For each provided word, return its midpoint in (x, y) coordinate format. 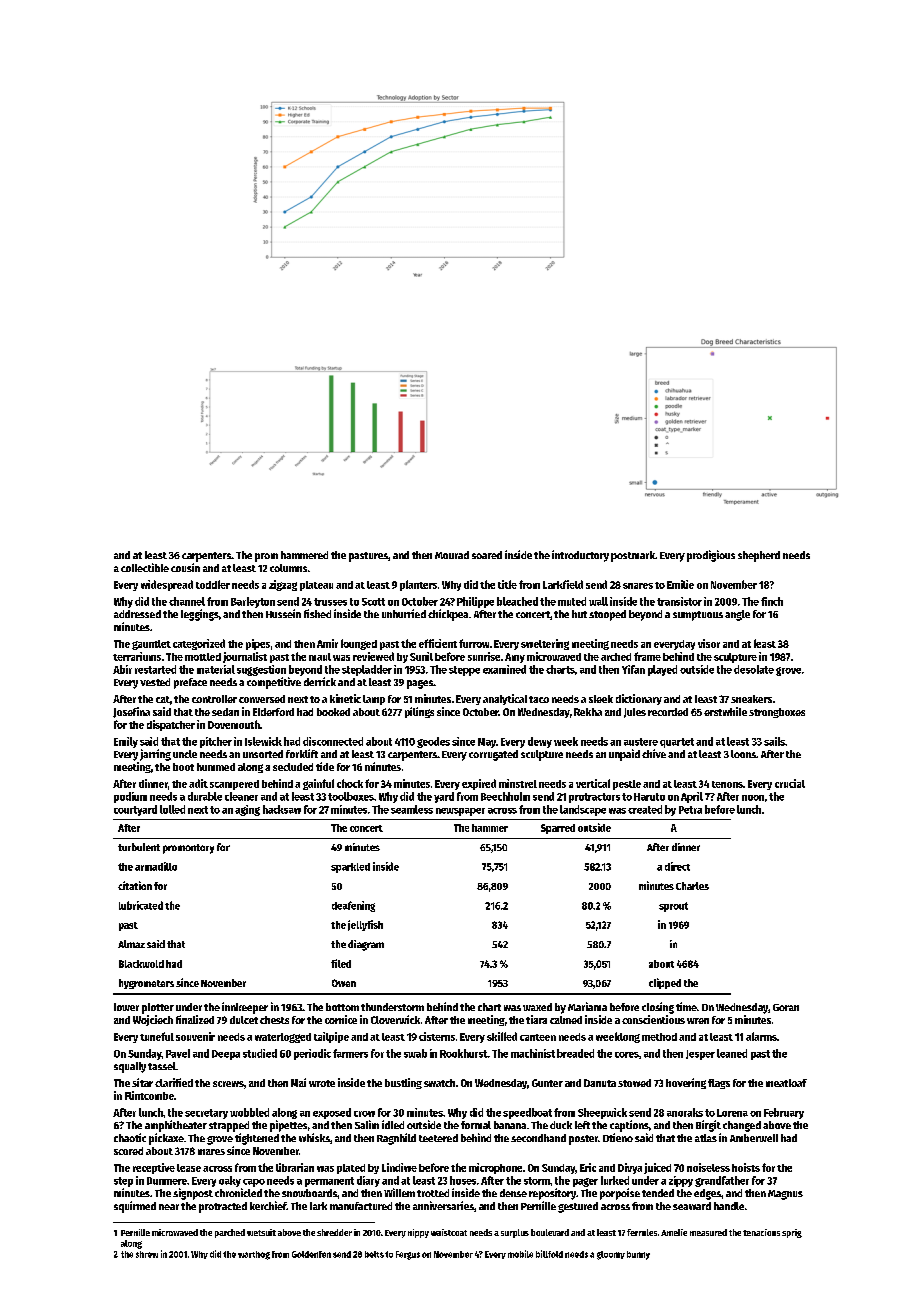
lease (189, 1168)
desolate (754, 669)
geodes (433, 742)
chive (654, 753)
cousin (185, 567)
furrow (474, 643)
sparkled (350, 868)
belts (374, 1254)
